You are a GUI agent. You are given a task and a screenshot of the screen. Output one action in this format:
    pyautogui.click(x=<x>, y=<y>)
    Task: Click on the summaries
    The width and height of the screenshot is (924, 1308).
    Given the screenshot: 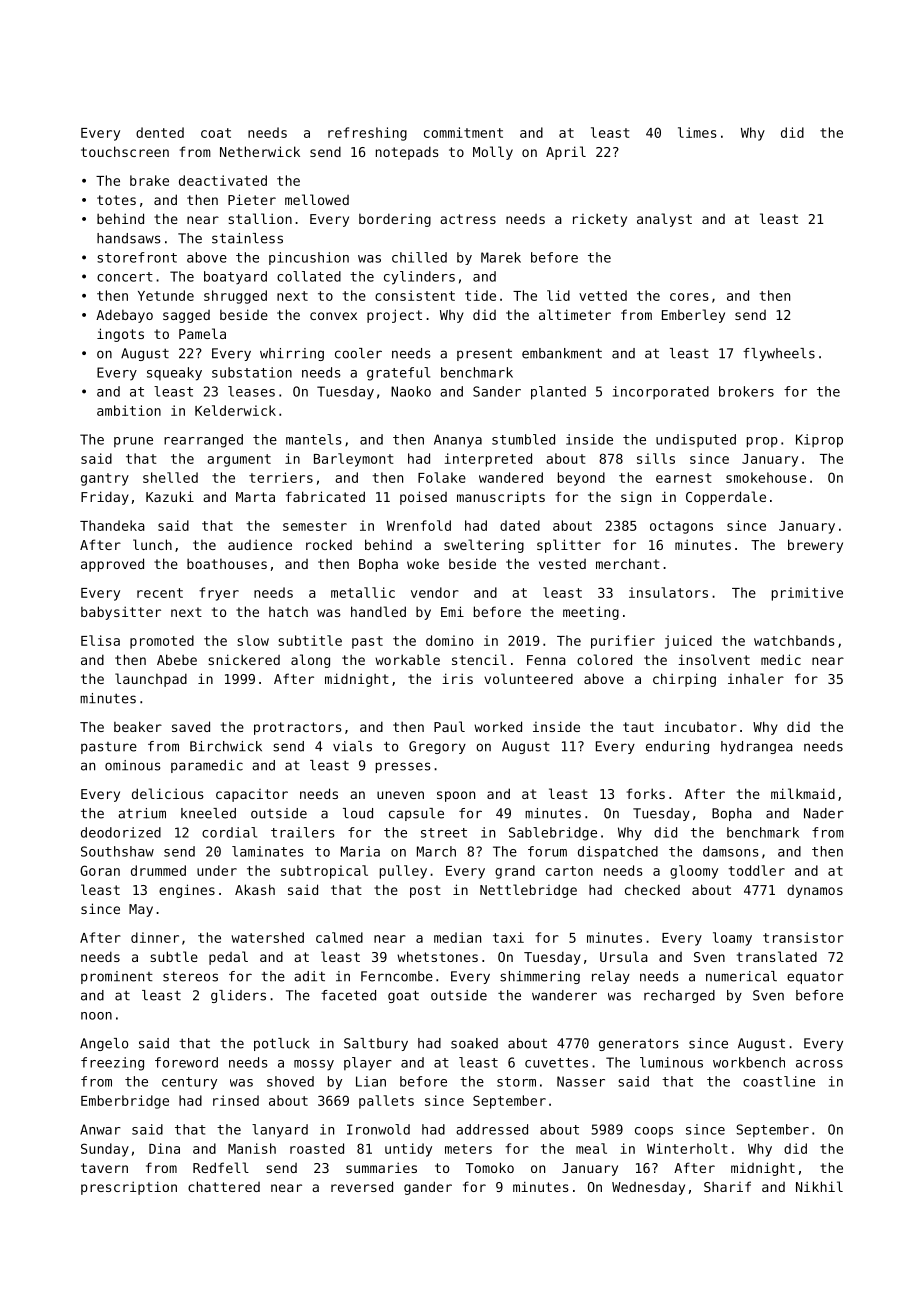 What is the action you would take?
    pyautogui.click(x=381, y=1167)
